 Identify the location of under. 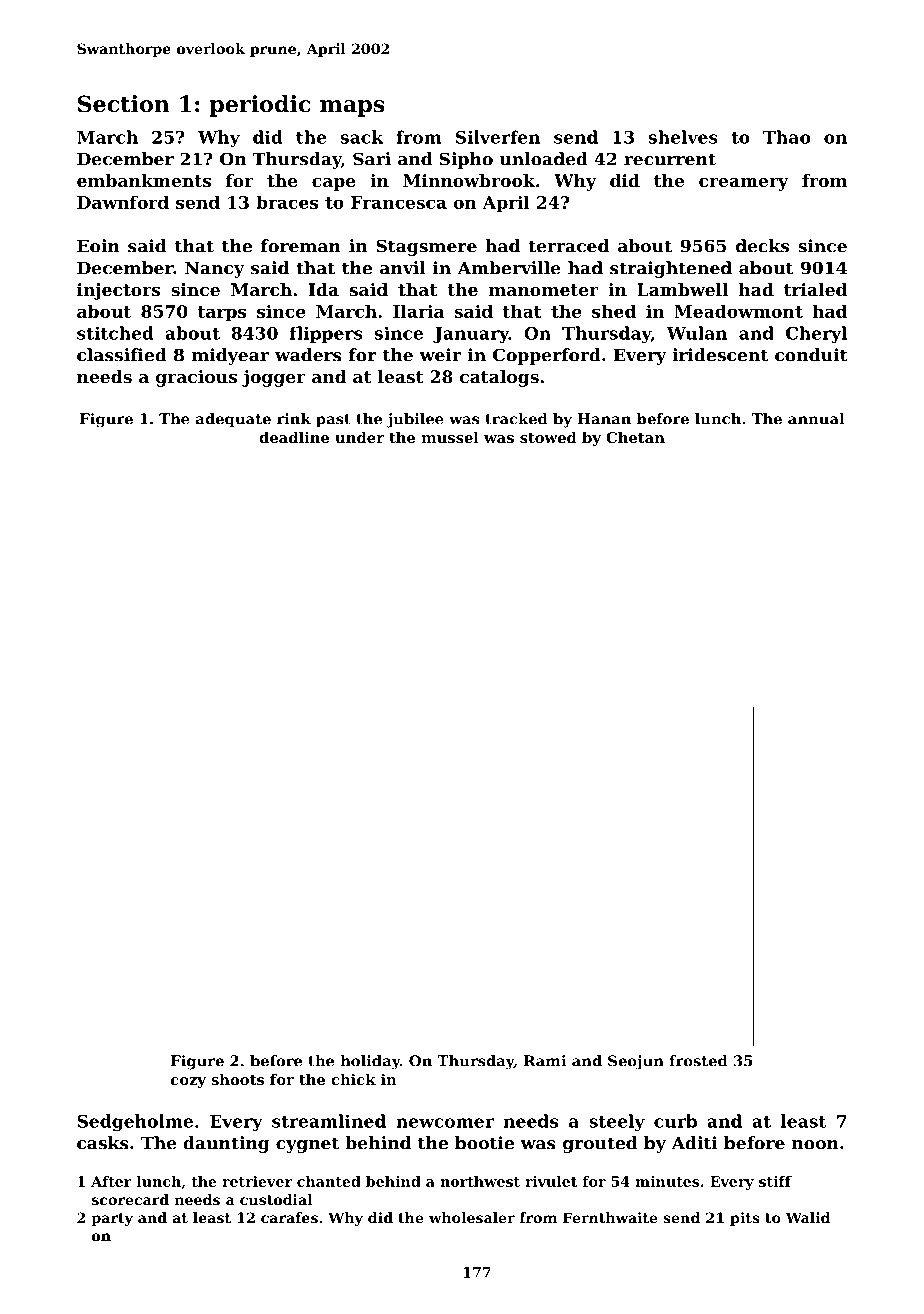
(359, 437).
